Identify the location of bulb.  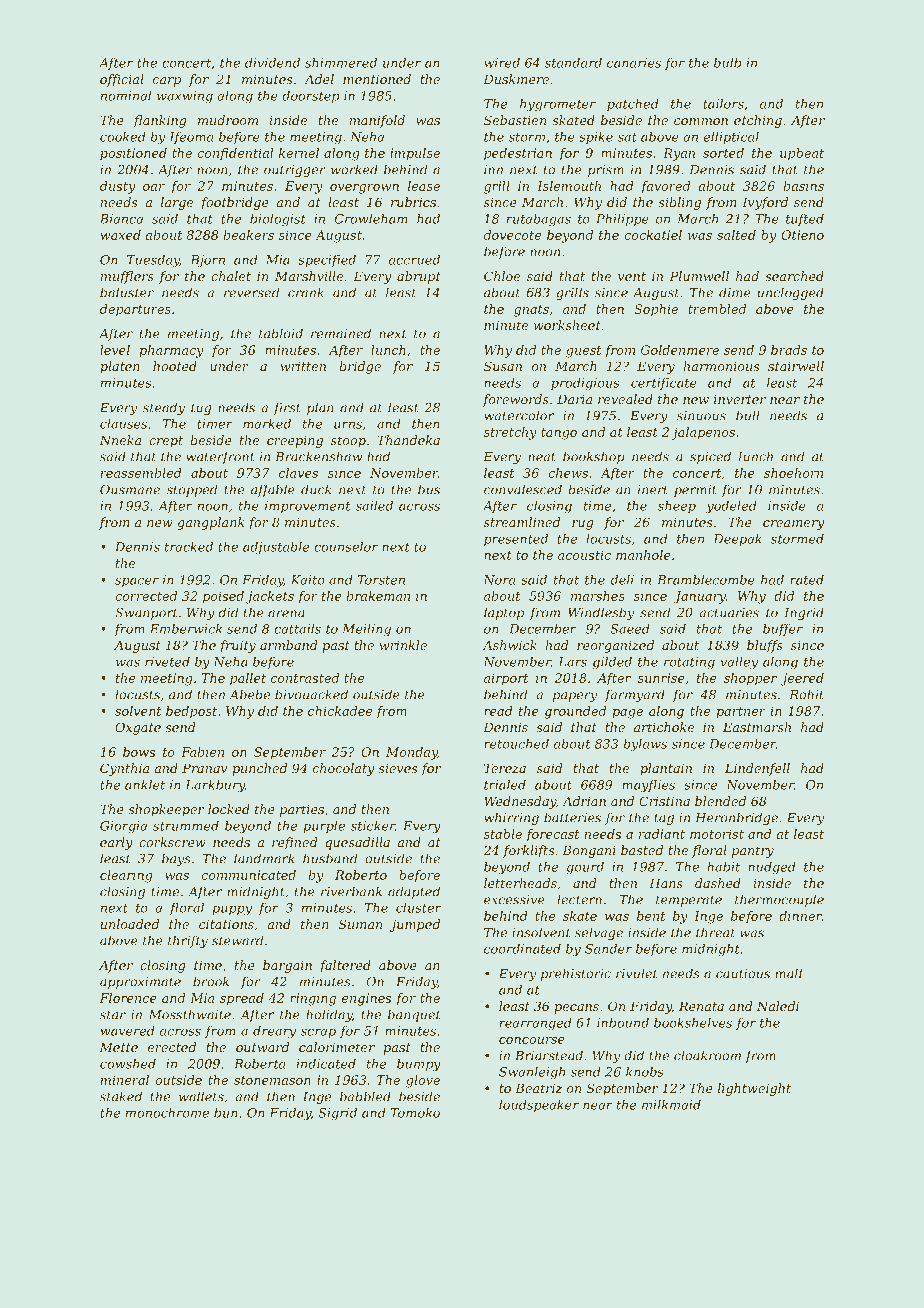
(727, 63).
